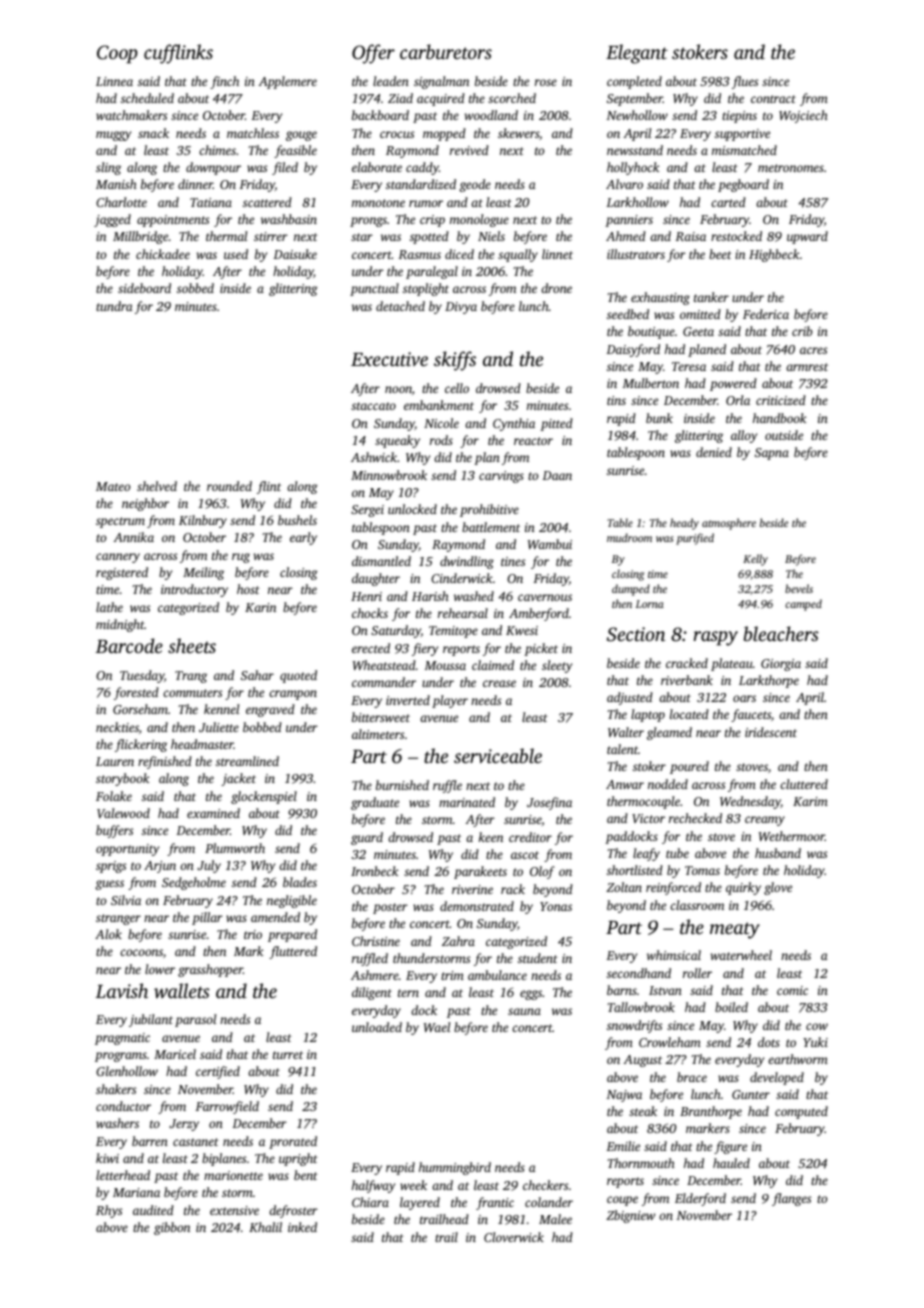 The width and height of the document is (924, 1308). What do you see at coordinates (117, 54) in the document?
I see `Coop` at bounding box center [117, 54].
